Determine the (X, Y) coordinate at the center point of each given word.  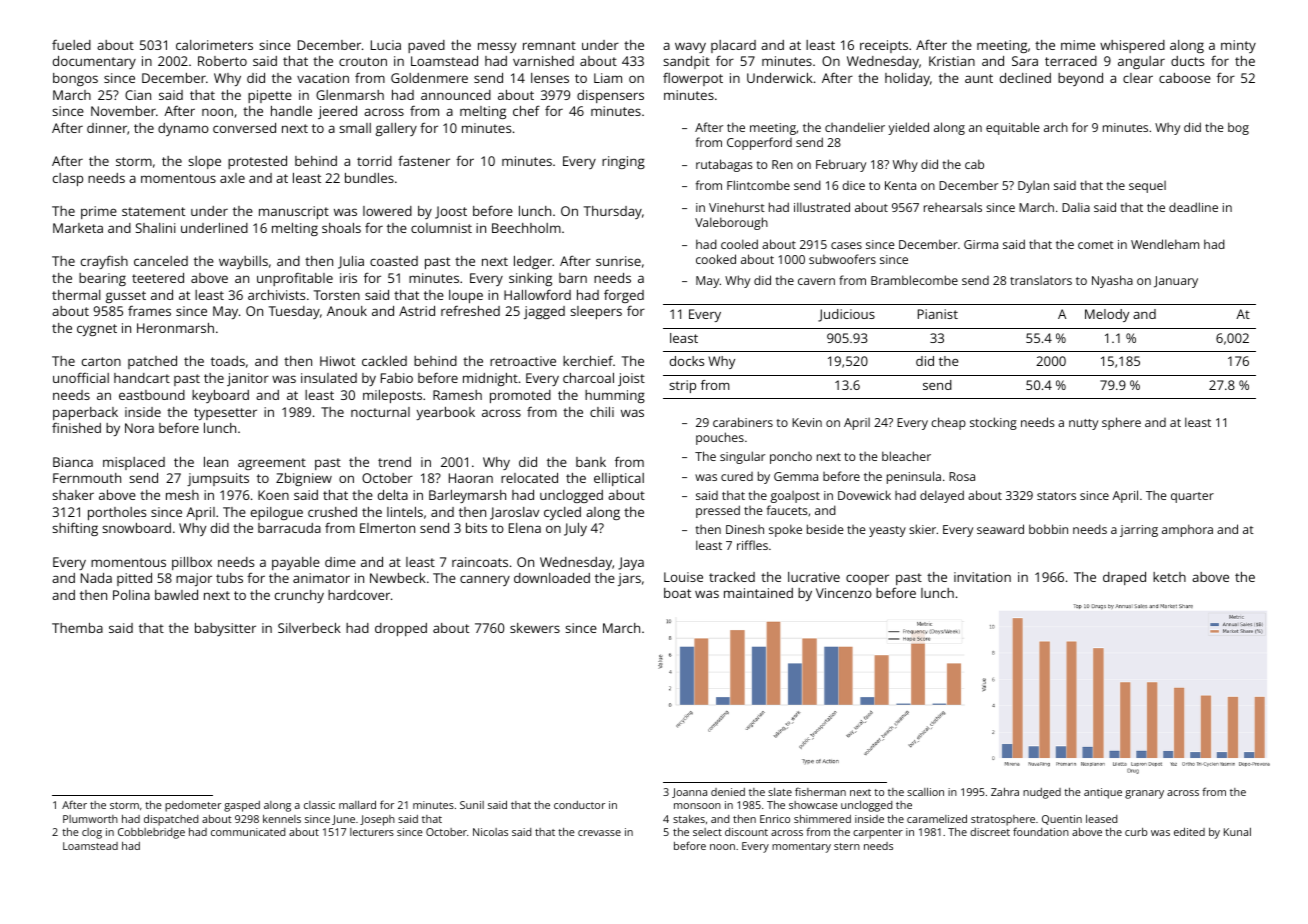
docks (687, 361)
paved (426, 46)
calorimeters (214, 45)
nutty (1083, 424)
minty (1238, 46)
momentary (801, 848)
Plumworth (90, 819)
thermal (76, 295)
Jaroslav (514, 513)
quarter (1192, 497)
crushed (332, 512)
